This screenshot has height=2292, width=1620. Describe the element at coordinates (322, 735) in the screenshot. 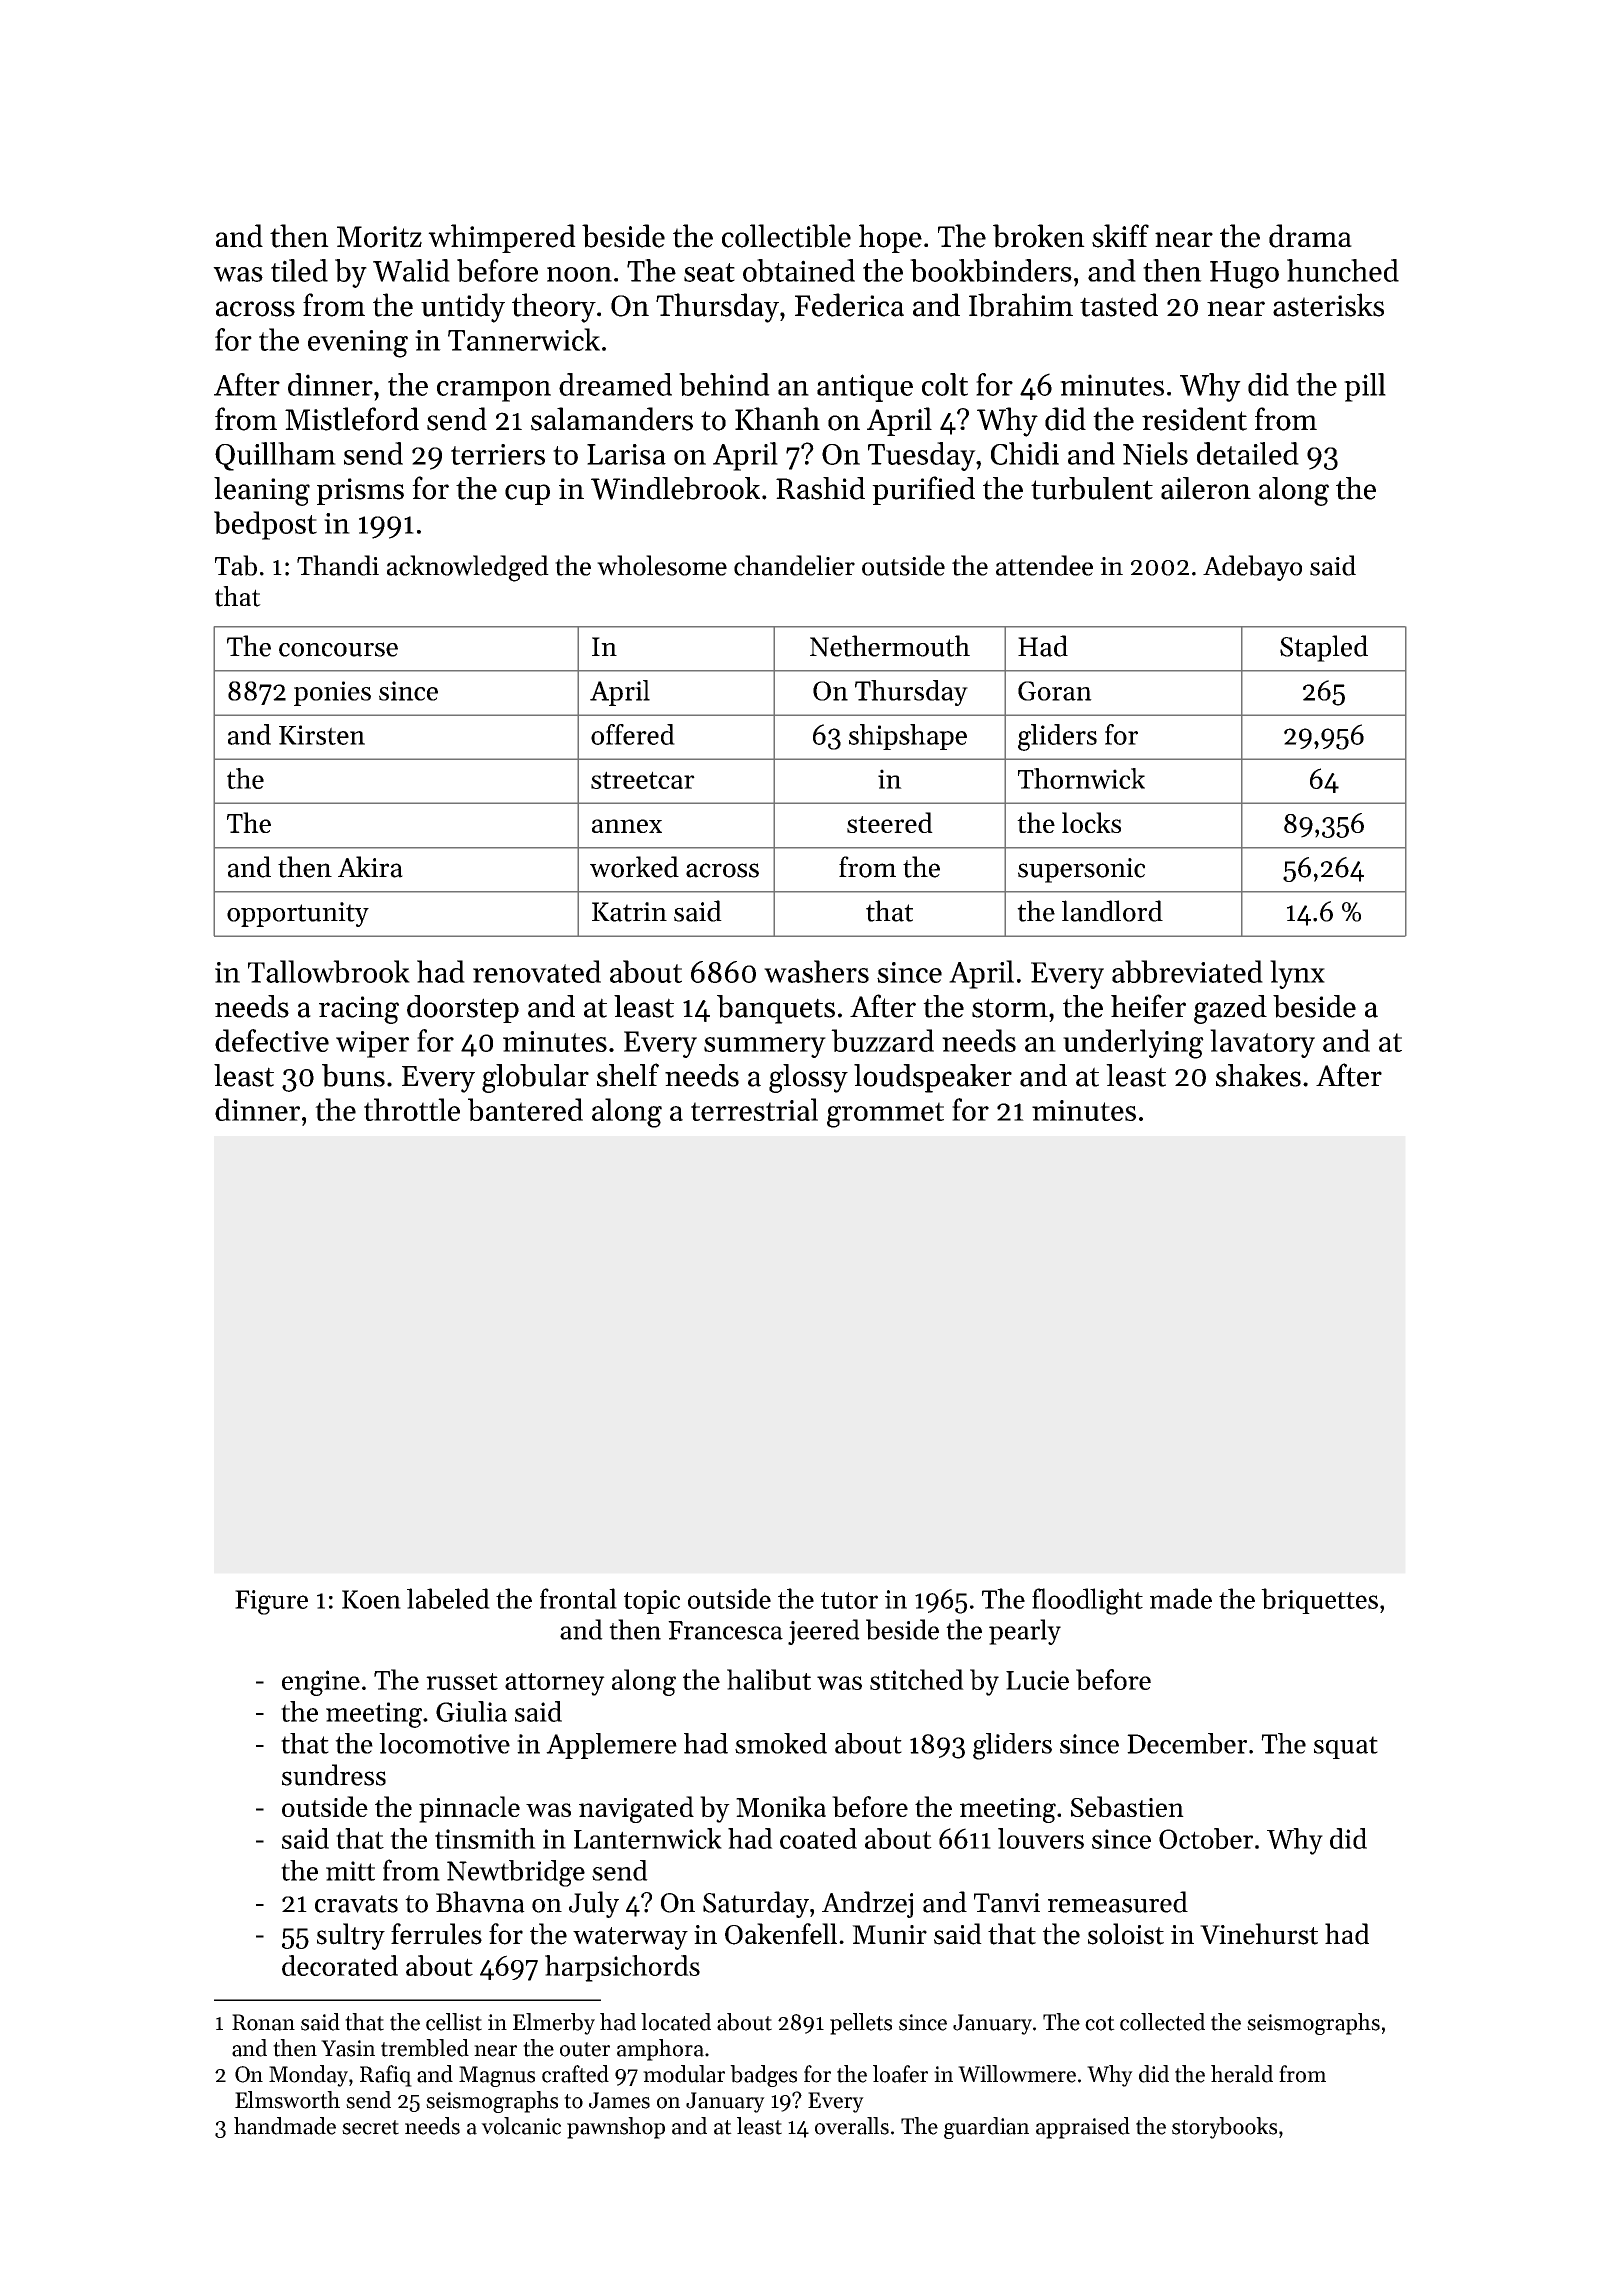

I see `Kirsten` at that location.
